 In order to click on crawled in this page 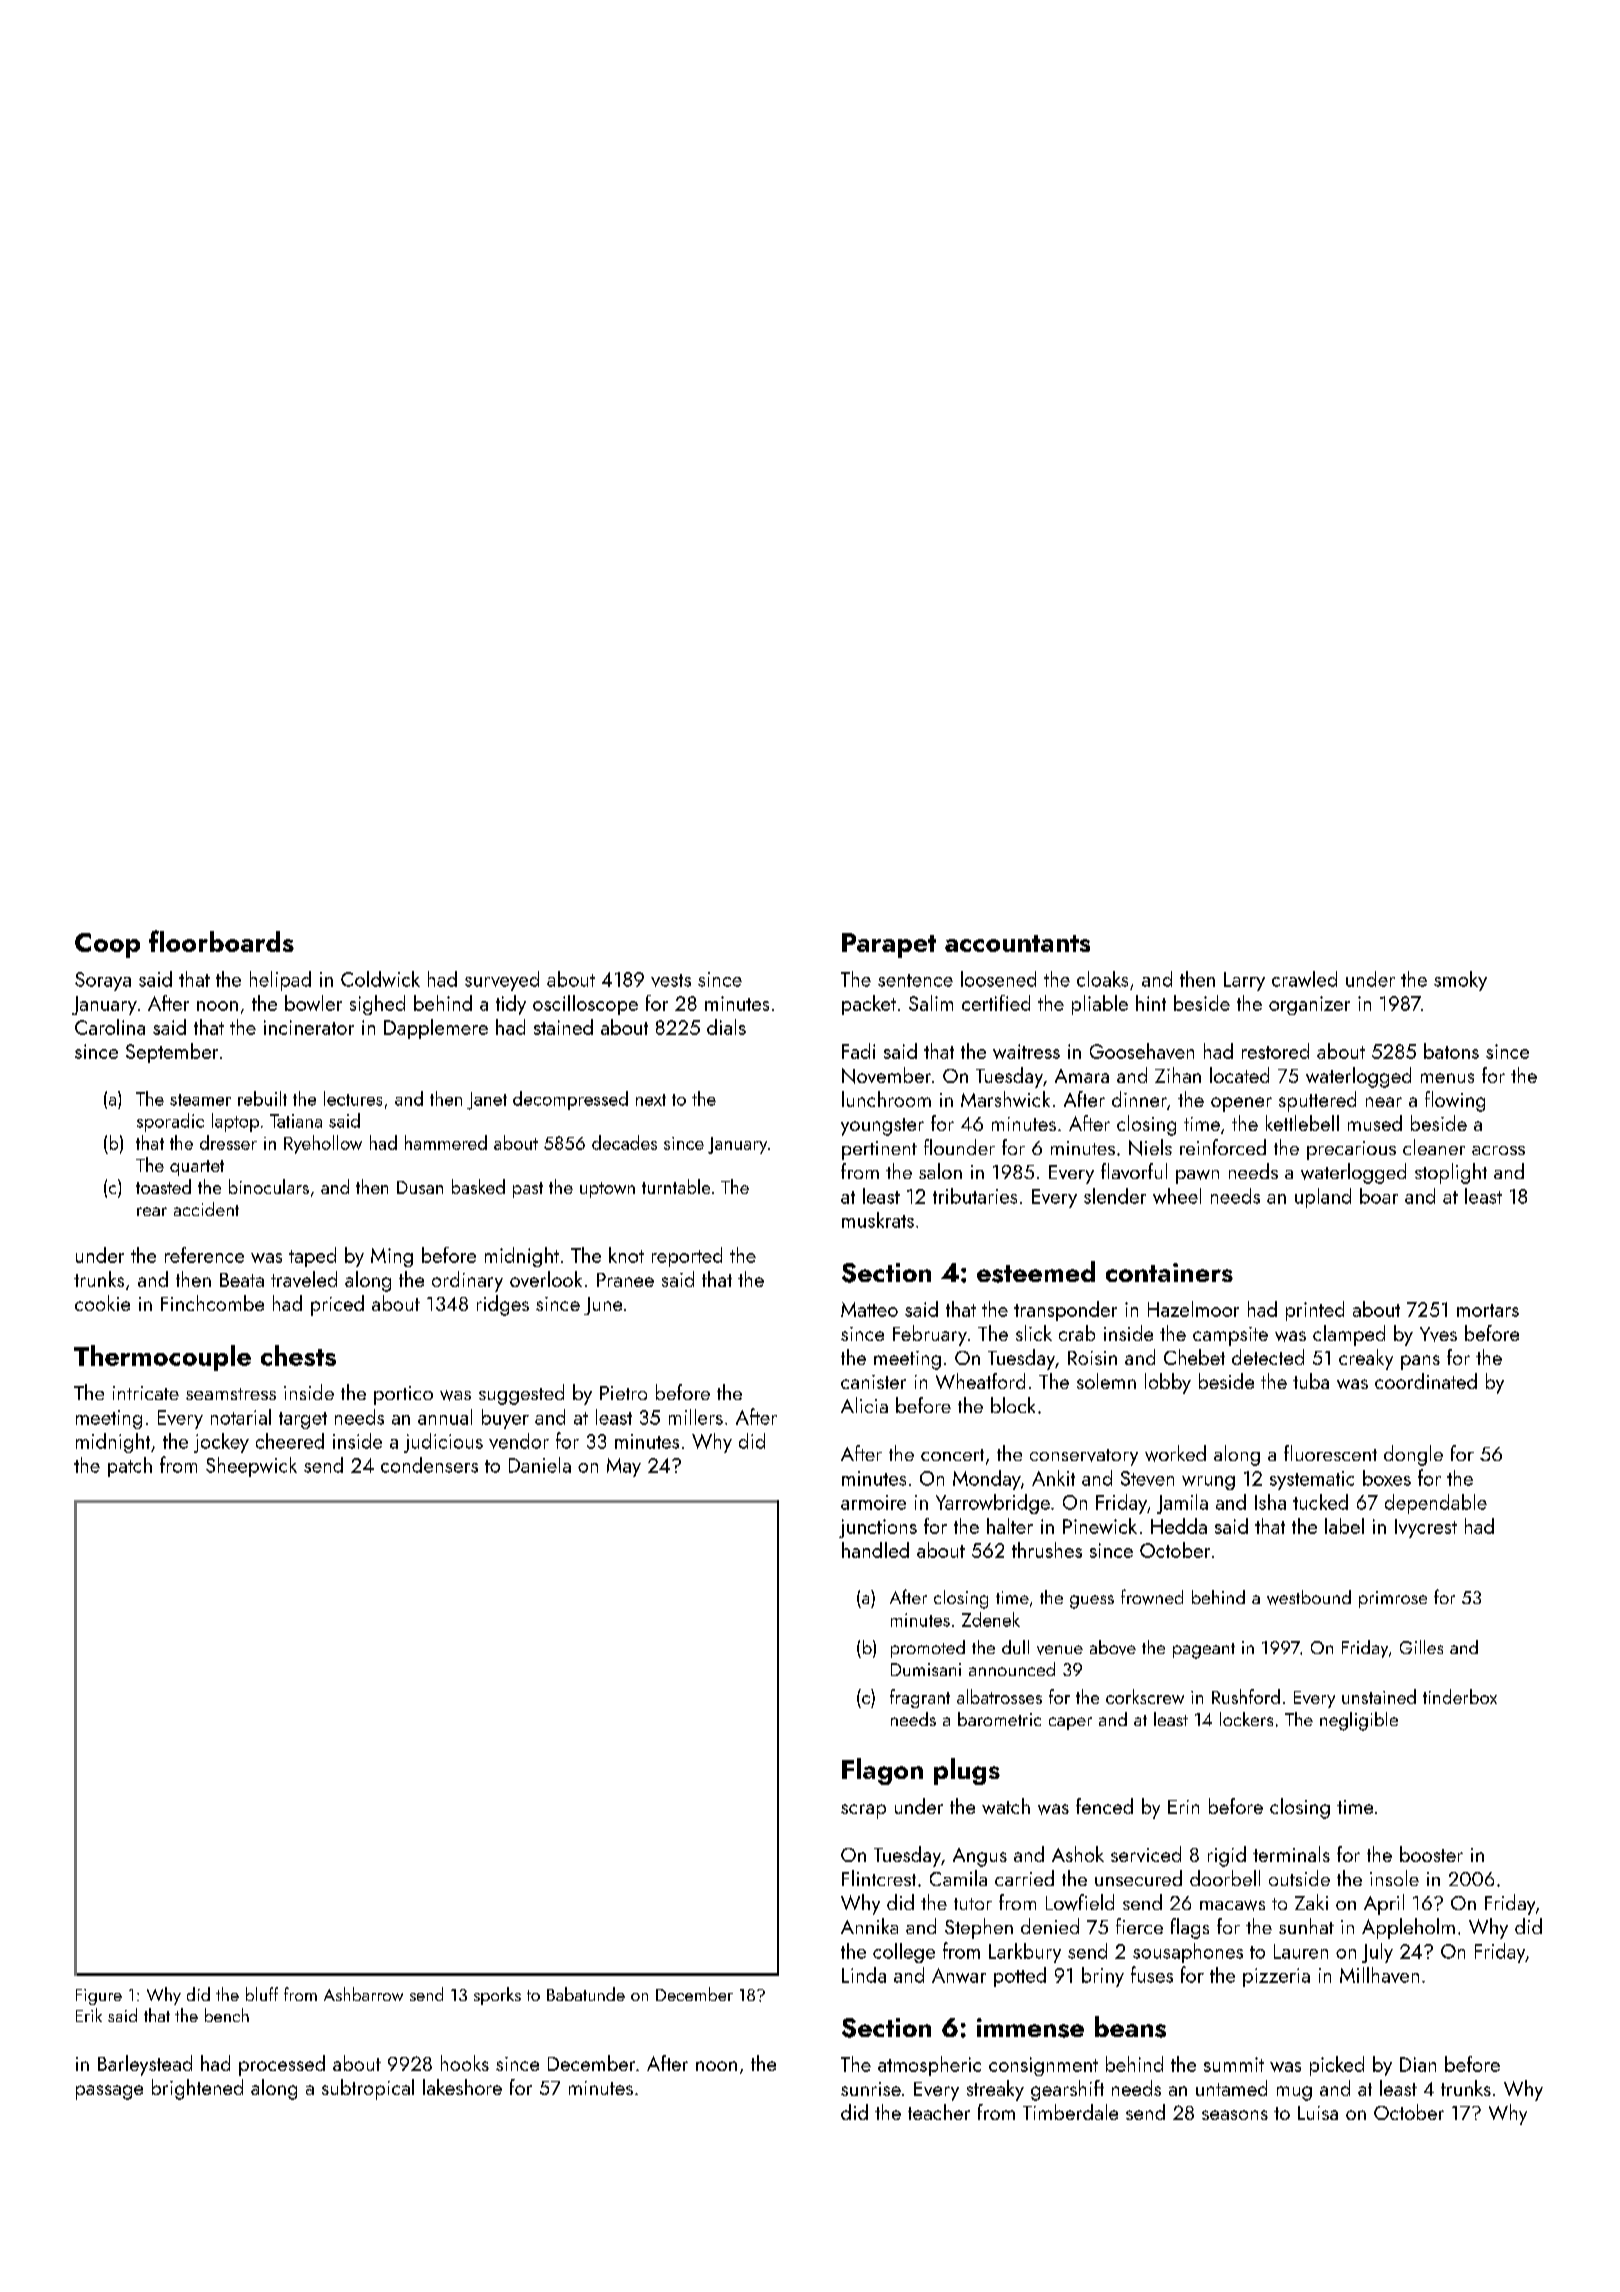, I will do `click(1304, 979)`.
